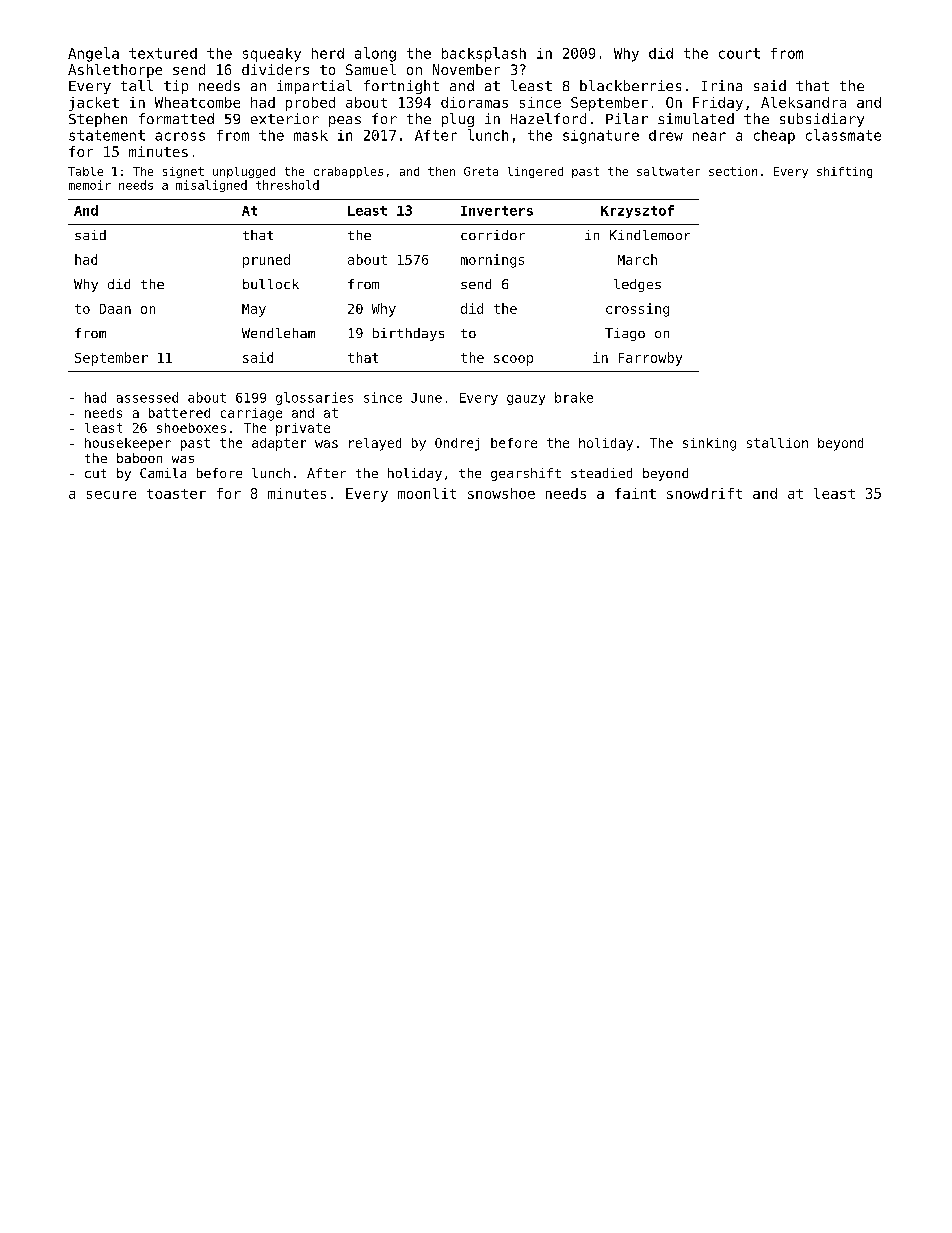  Describe the element at coordinates (722, 85) in the screenshot. I see `Irina` at that location.
